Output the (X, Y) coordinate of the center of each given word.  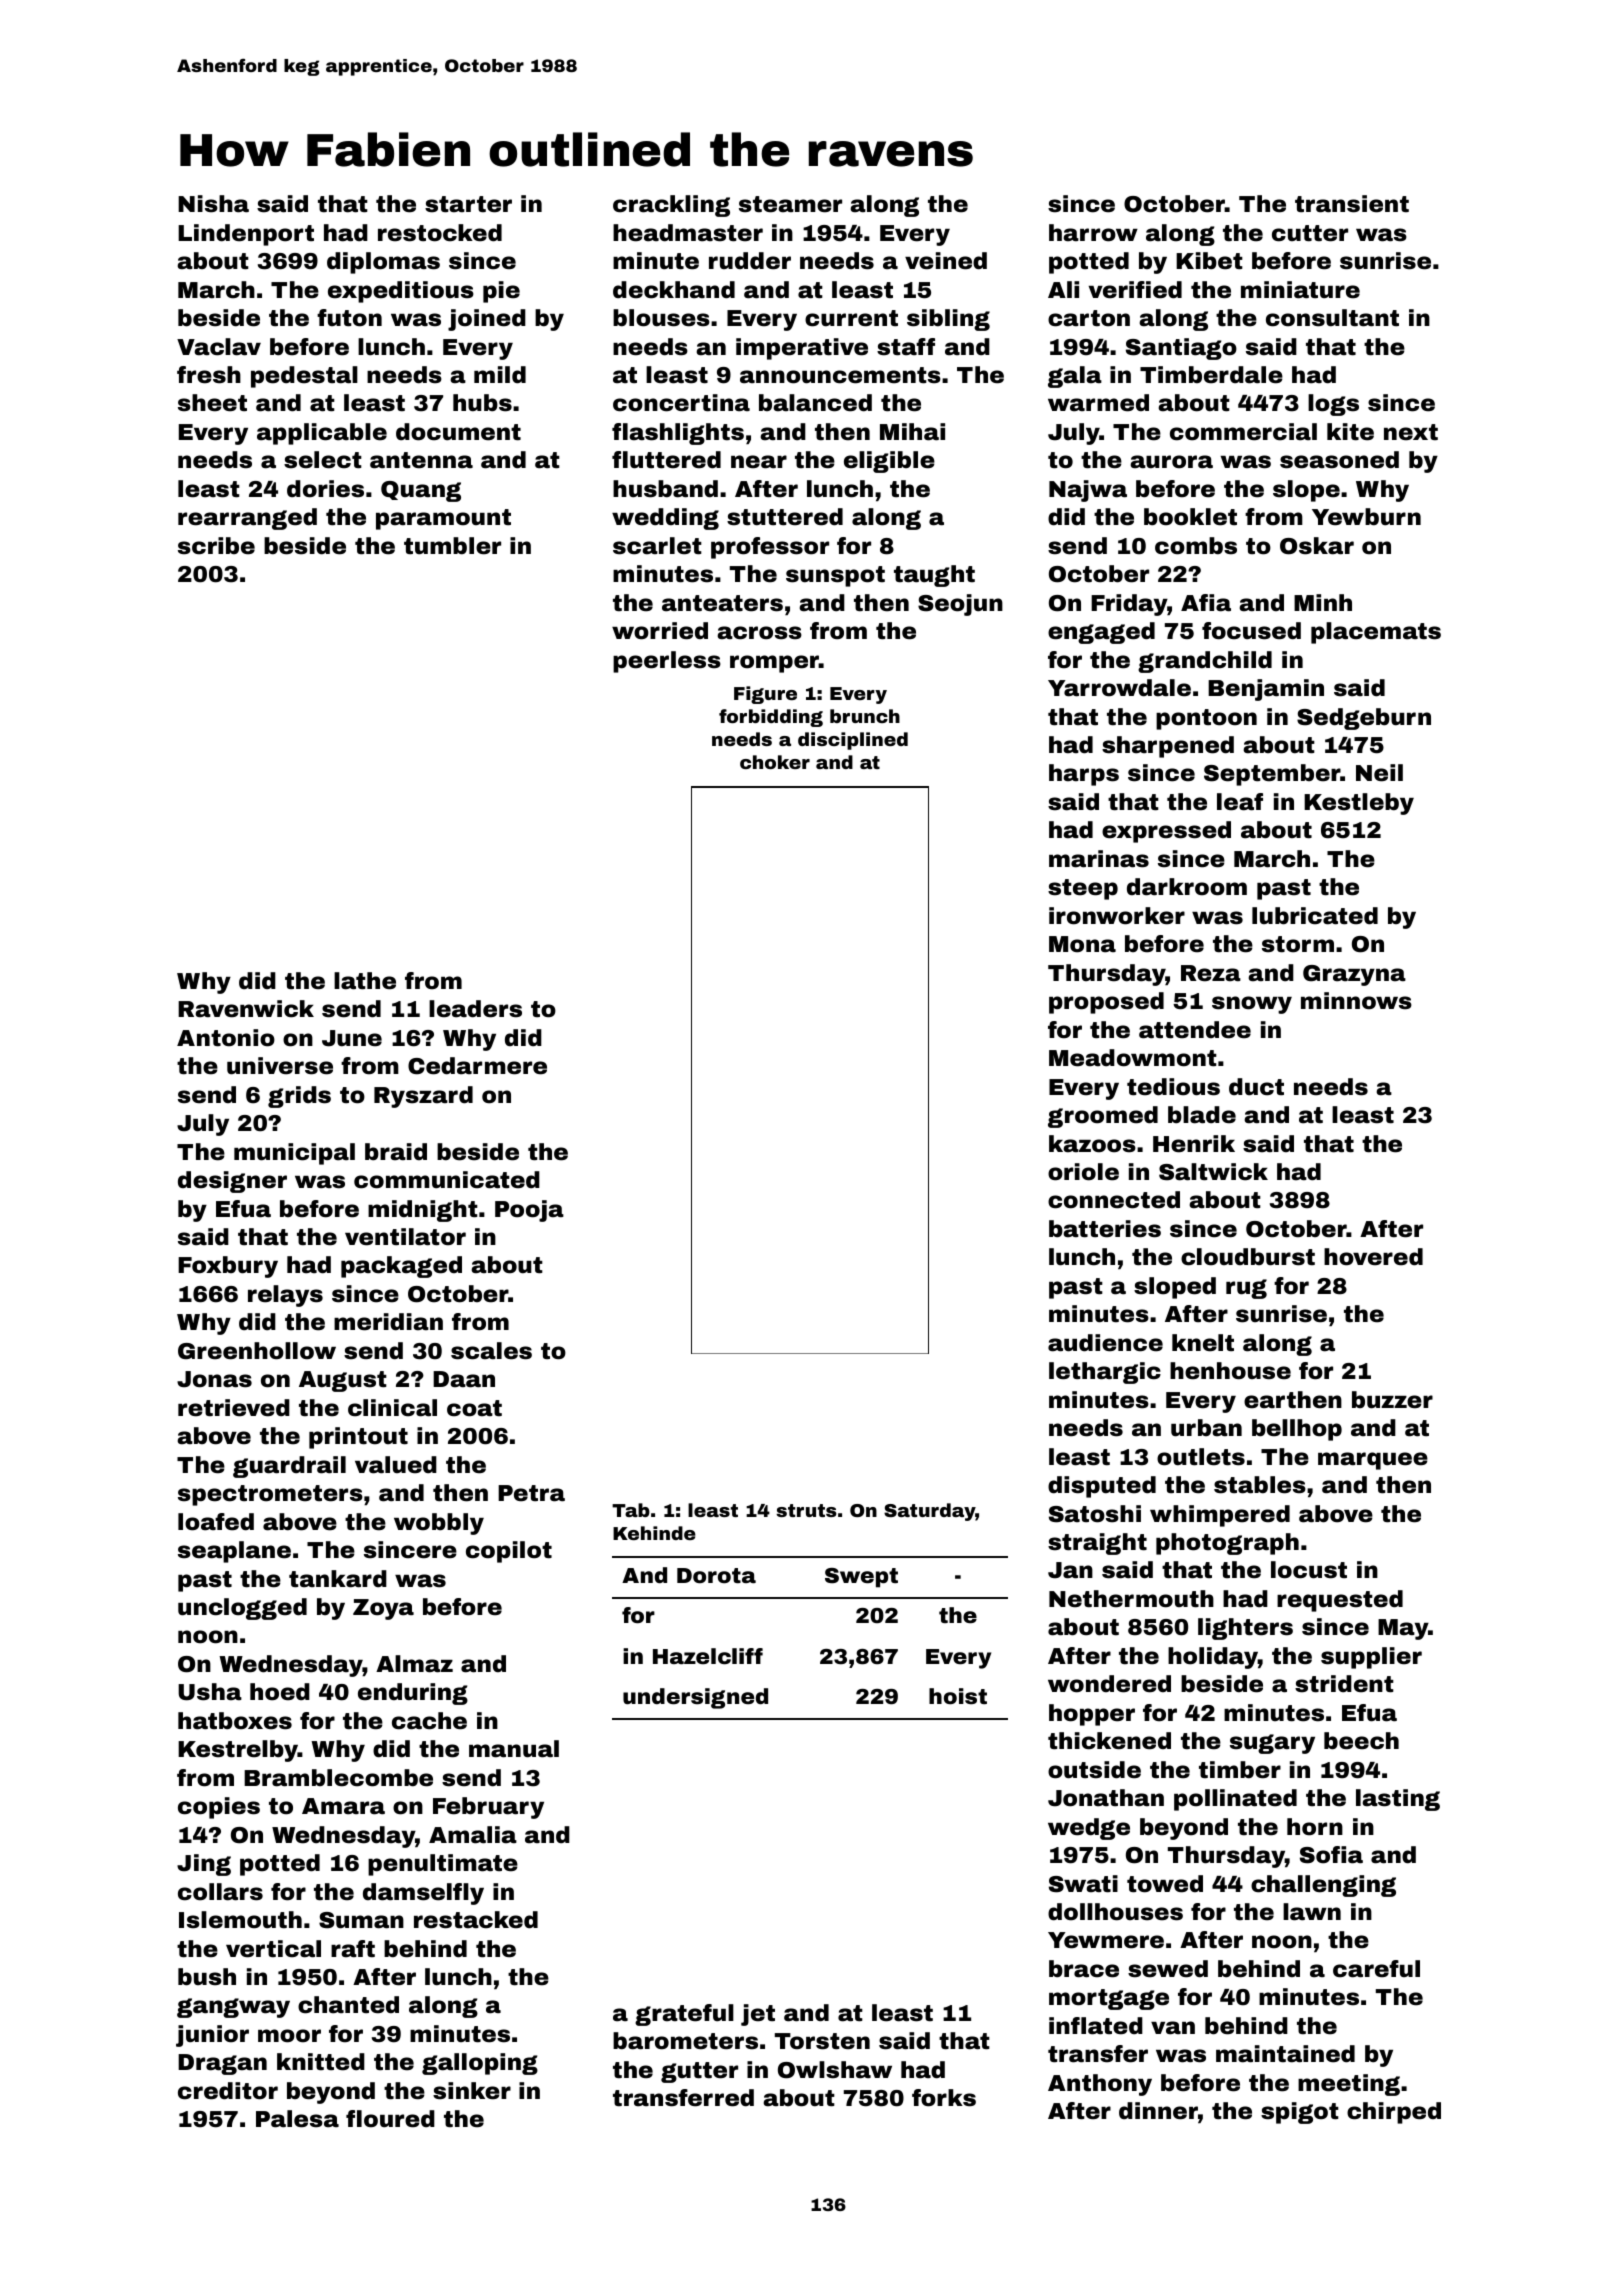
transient (1352, 204)
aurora (1171, 462)
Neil (1379, 773)
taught (934, 576)
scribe (216, 546)
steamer (790, 204)
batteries (1105, 1229)
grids (299, 1097)
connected (1114, 1200)
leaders (475, 1009)
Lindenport (246, 235)
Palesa (297, 2119)
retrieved (234, 1408)
